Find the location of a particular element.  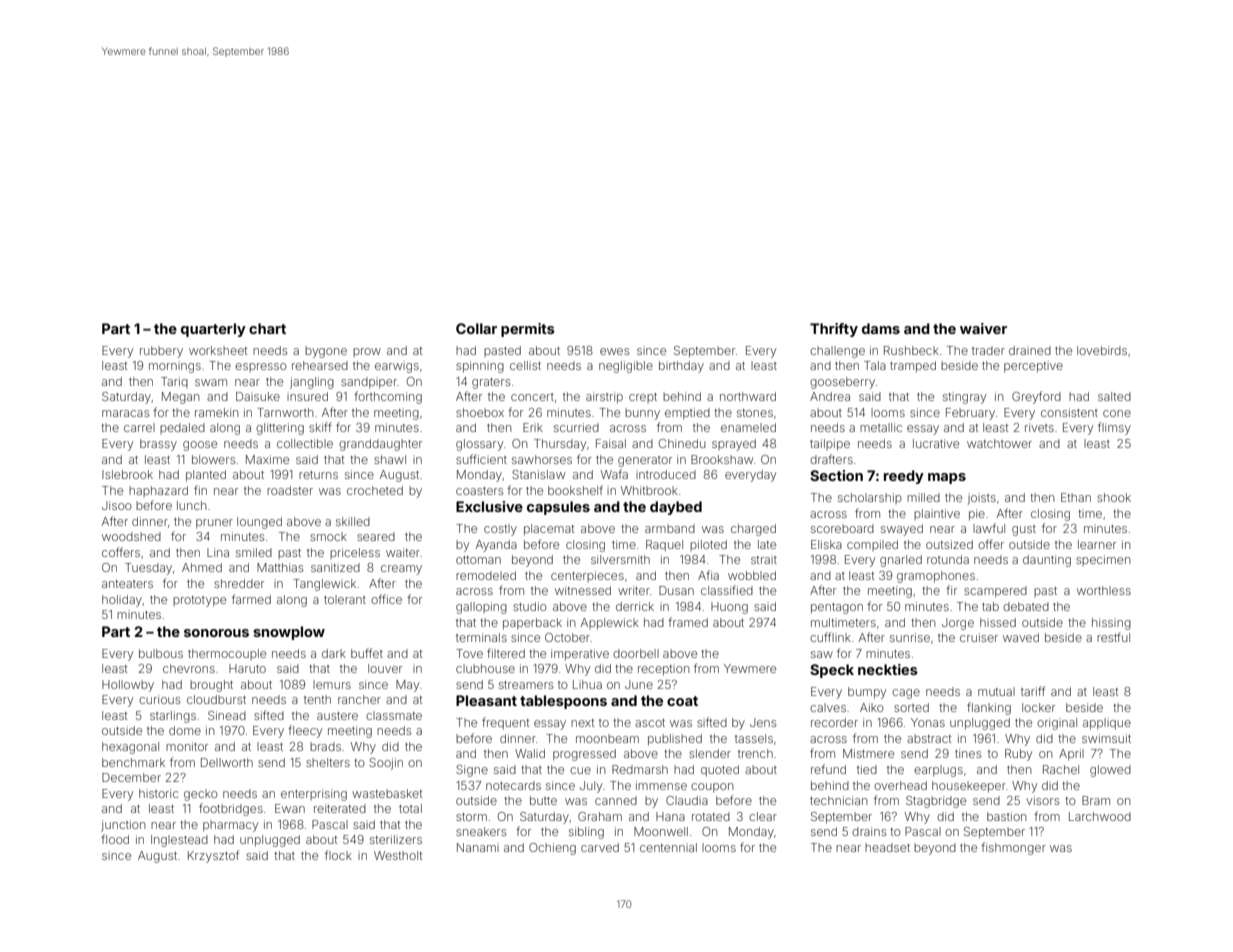

crocheted is located at coordinates (375, 490).
